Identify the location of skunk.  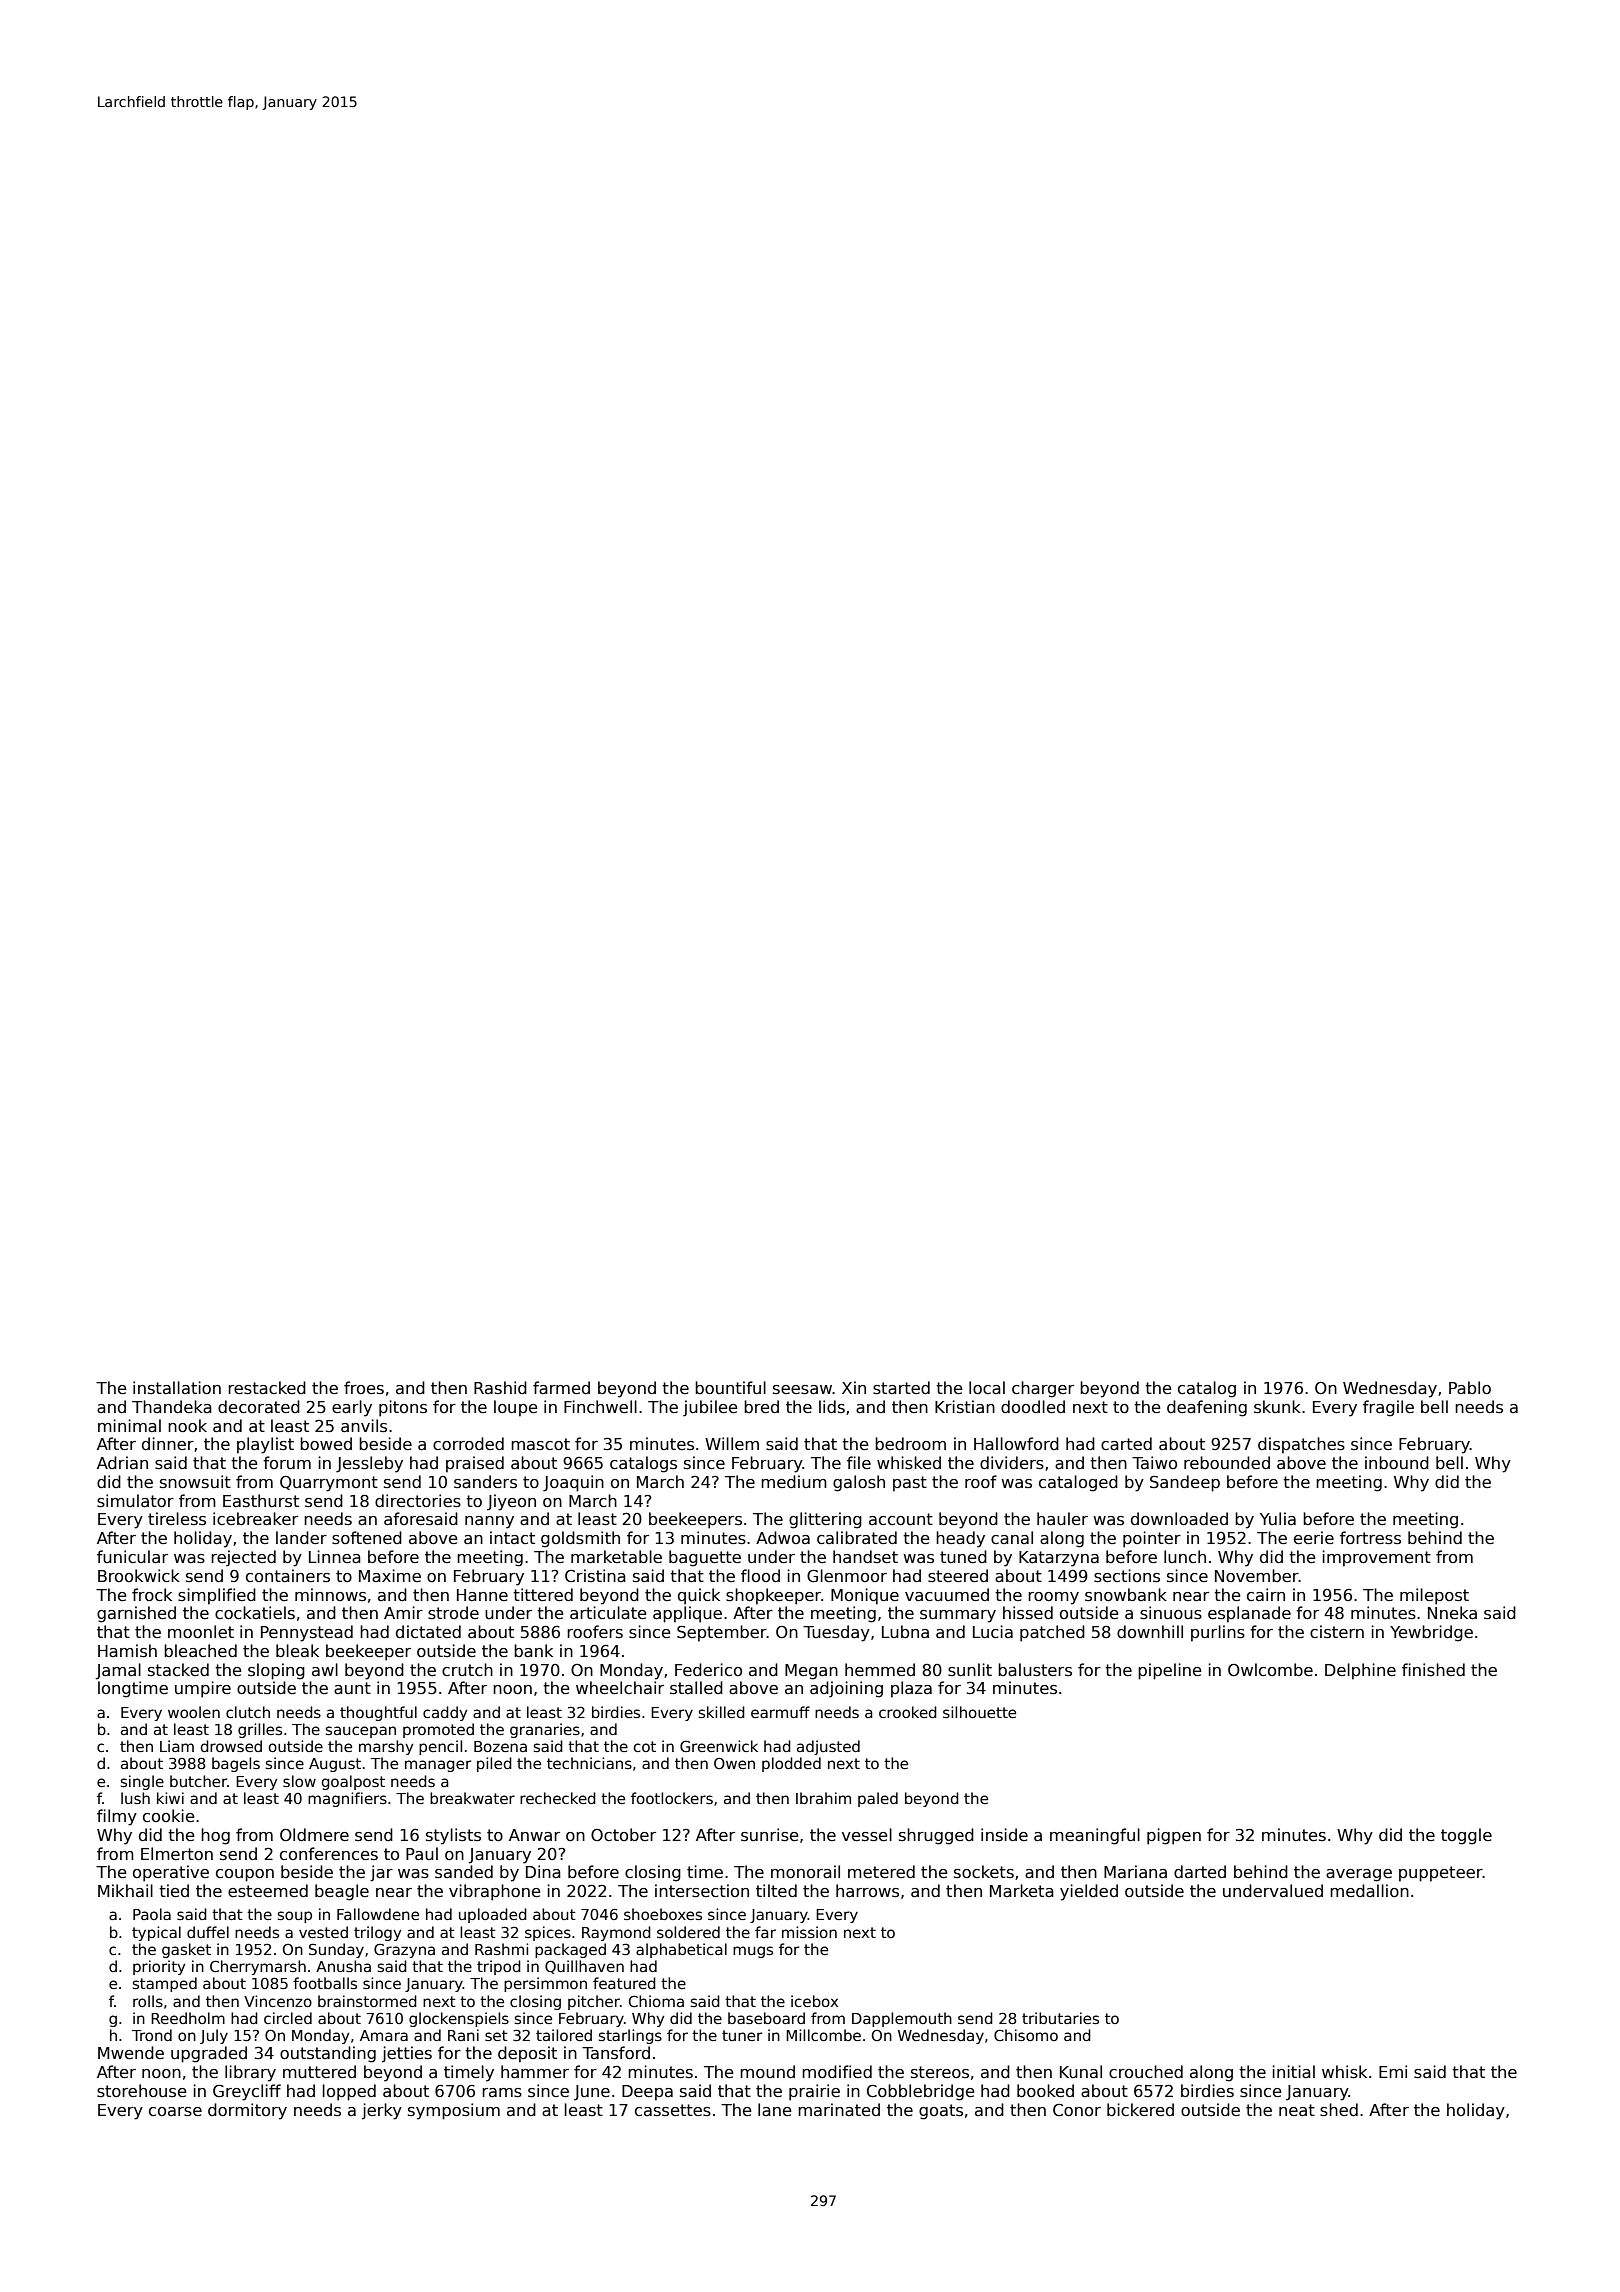
(1277, 1407).
